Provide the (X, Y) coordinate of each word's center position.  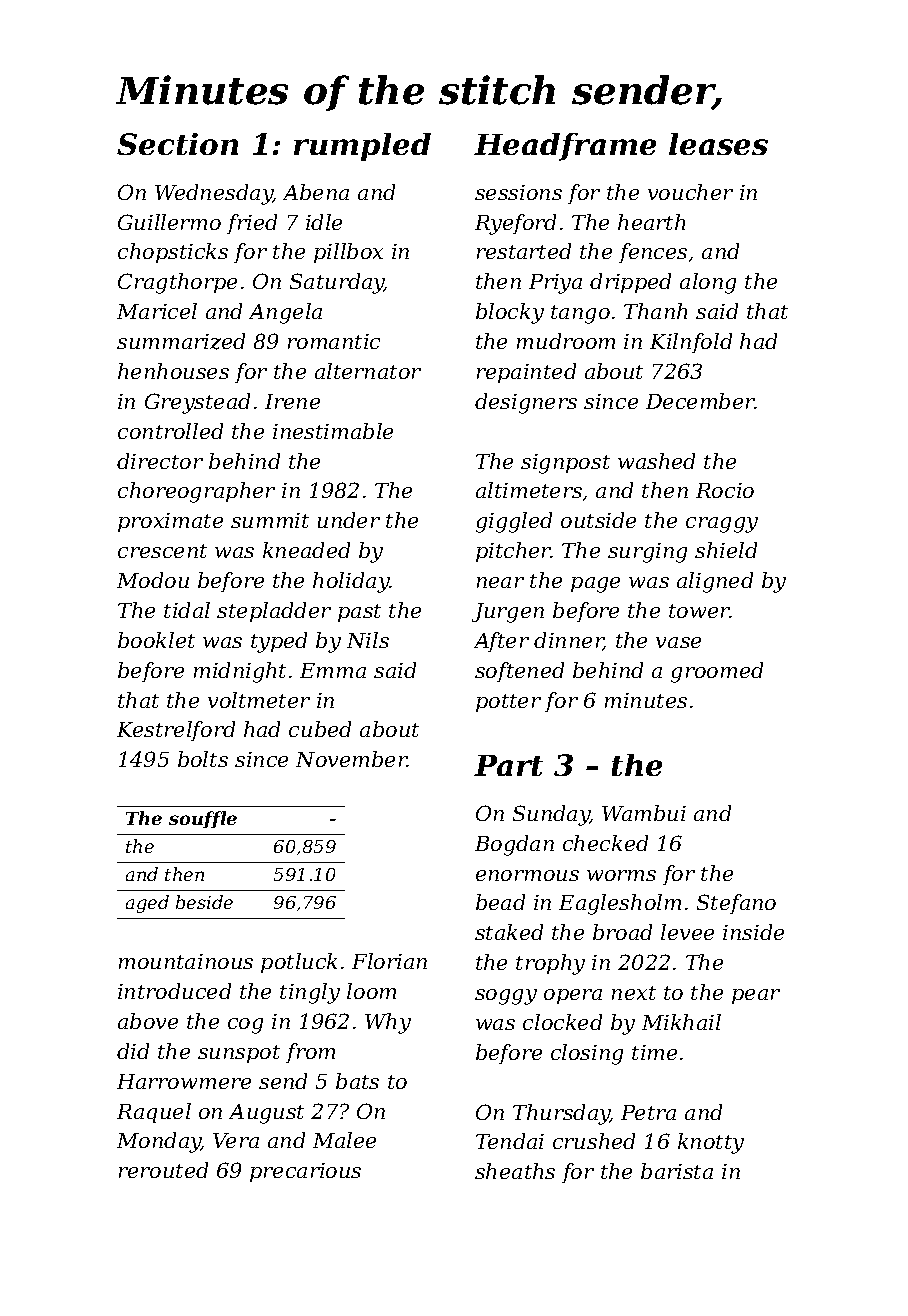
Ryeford (515, 224)
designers (526, 403)
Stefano (736, 904)
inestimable (333, 431)
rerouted (163, 1170)
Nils (368, 640)
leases (718, 144)
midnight (240, 672)
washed (656, 461)
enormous (527, 875)
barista (677, 1171)
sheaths (515, 1171)
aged (147, 904)
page (595, 585)
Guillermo (169, 222)
